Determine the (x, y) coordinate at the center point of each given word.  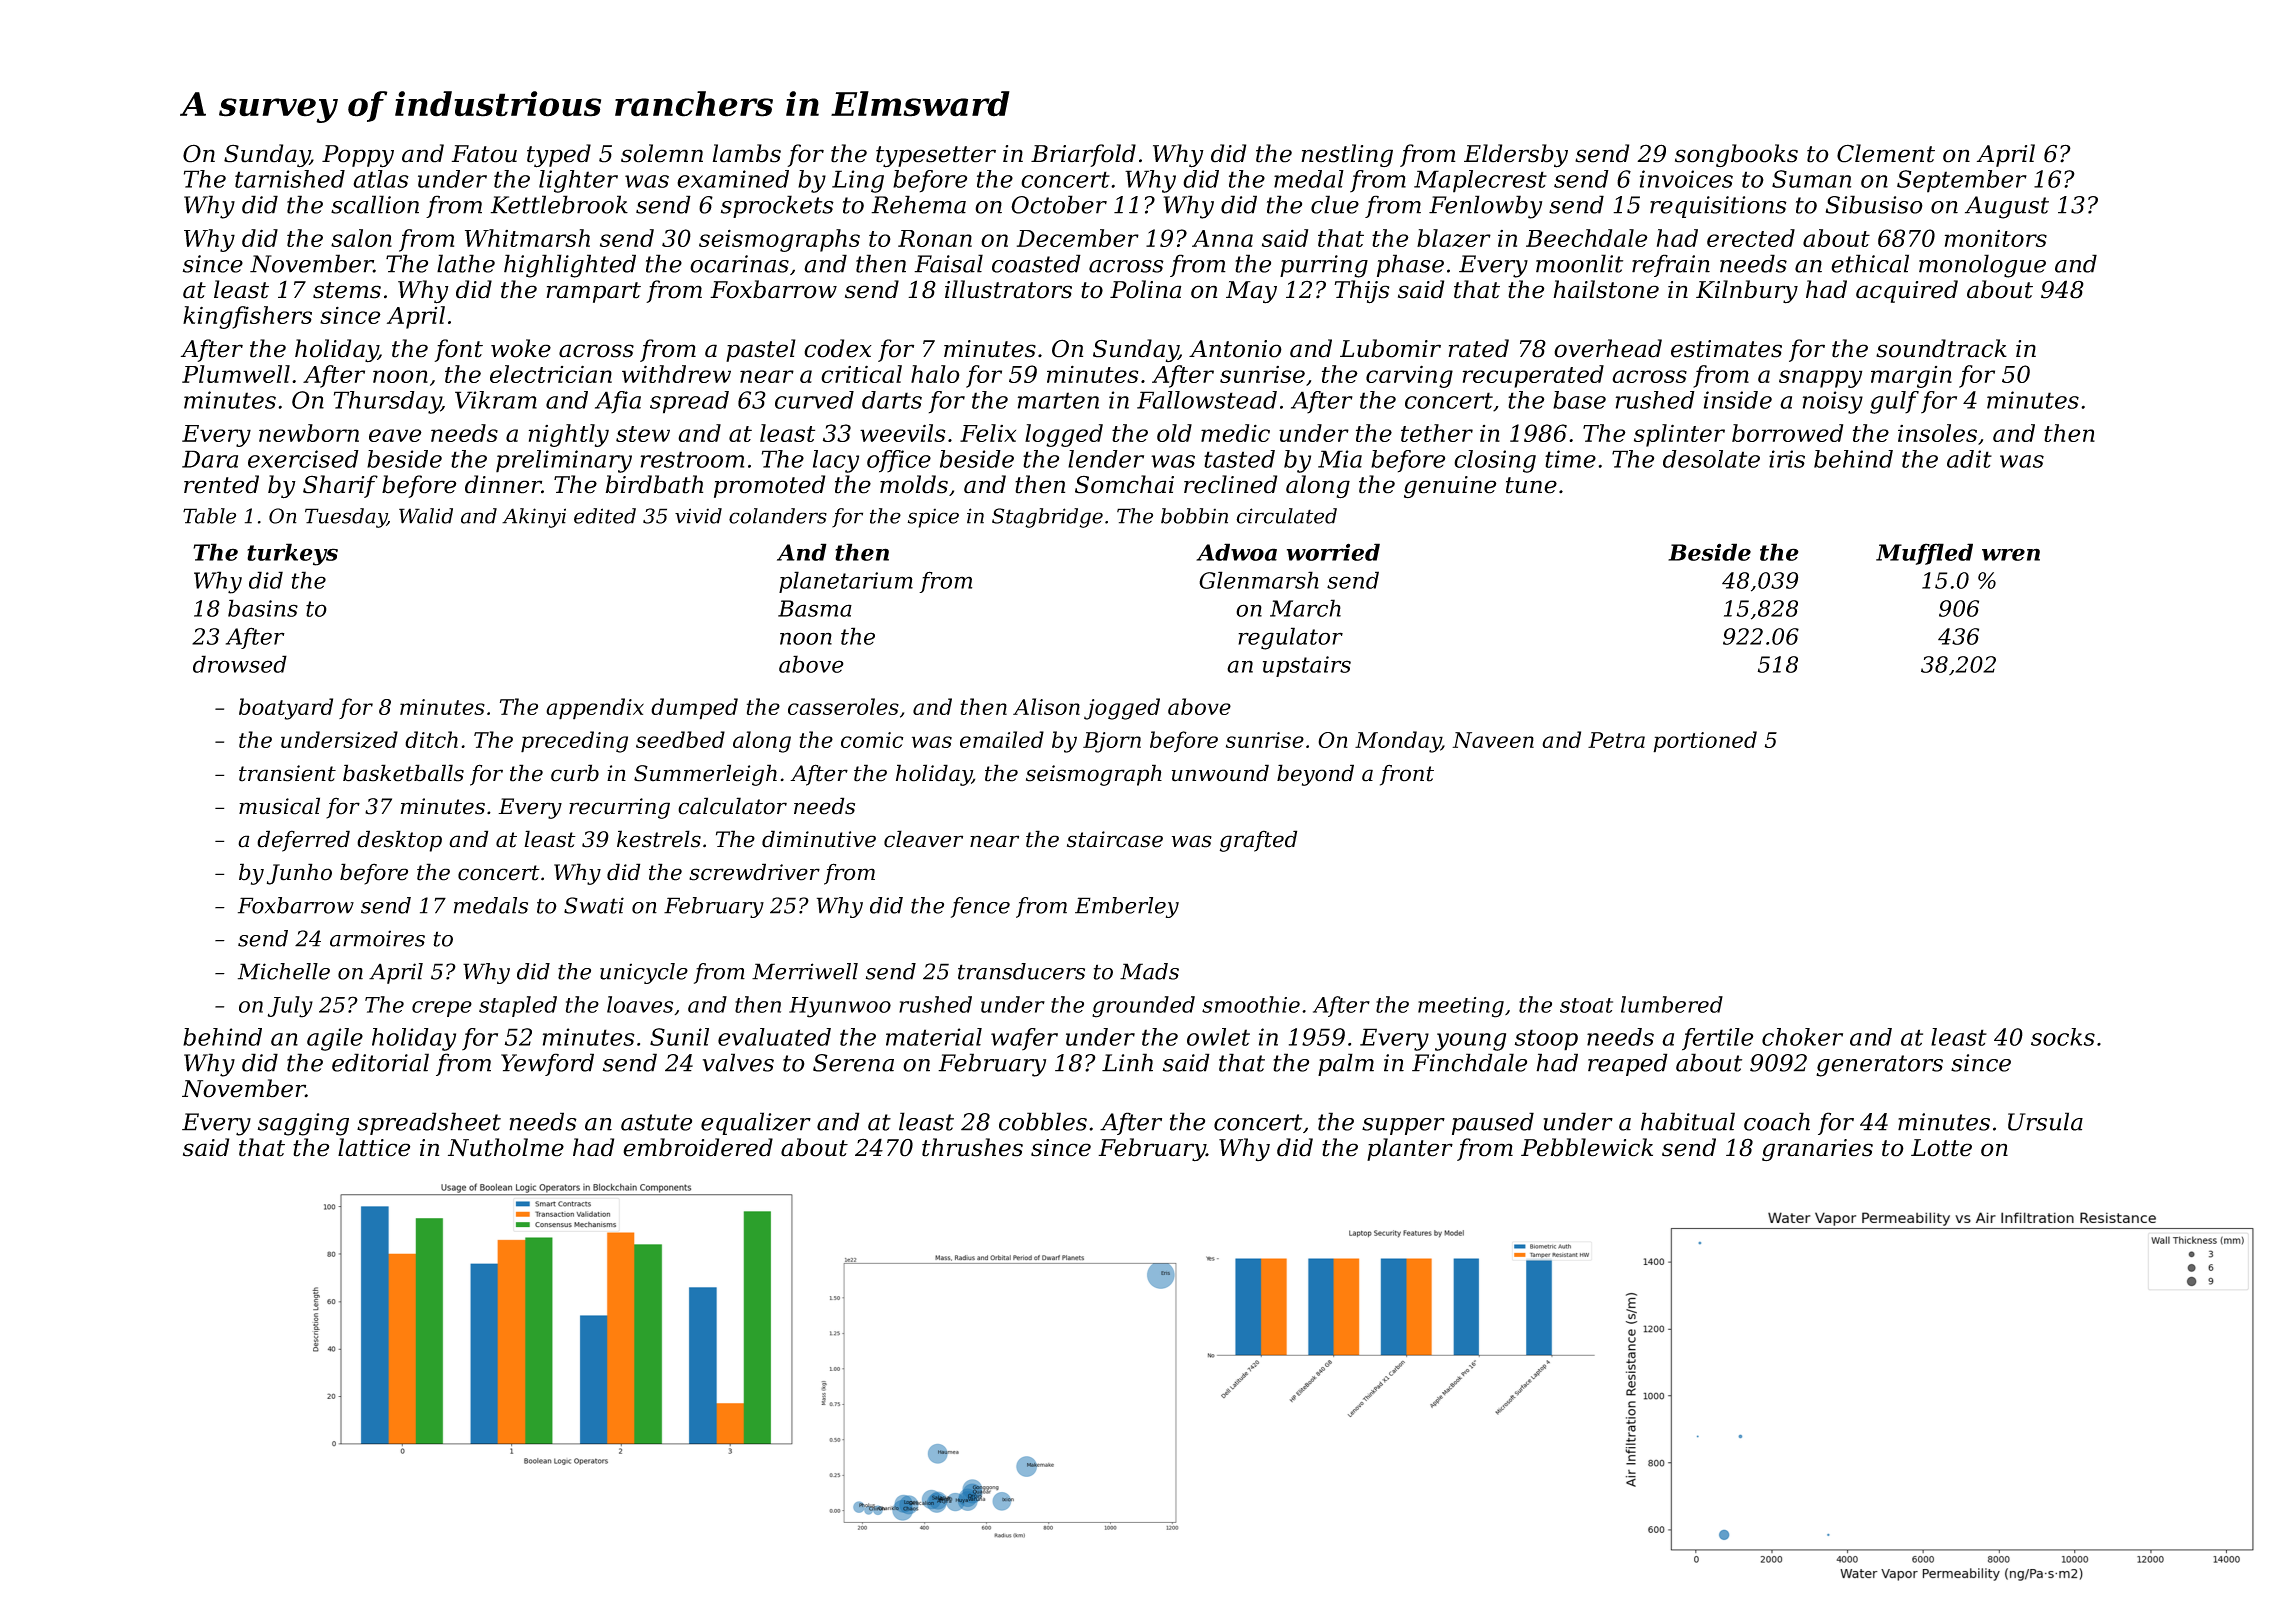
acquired (1907, 291)
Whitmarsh (527, 238)
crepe (442, 1009)
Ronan (935, 238)
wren (2011, 554)
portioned (1705, 742)
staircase (1115, 839)
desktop (399, 841)
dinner (503, 484)
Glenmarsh (1259, 580)
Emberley (1127, 907)
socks (2063, 1037)
